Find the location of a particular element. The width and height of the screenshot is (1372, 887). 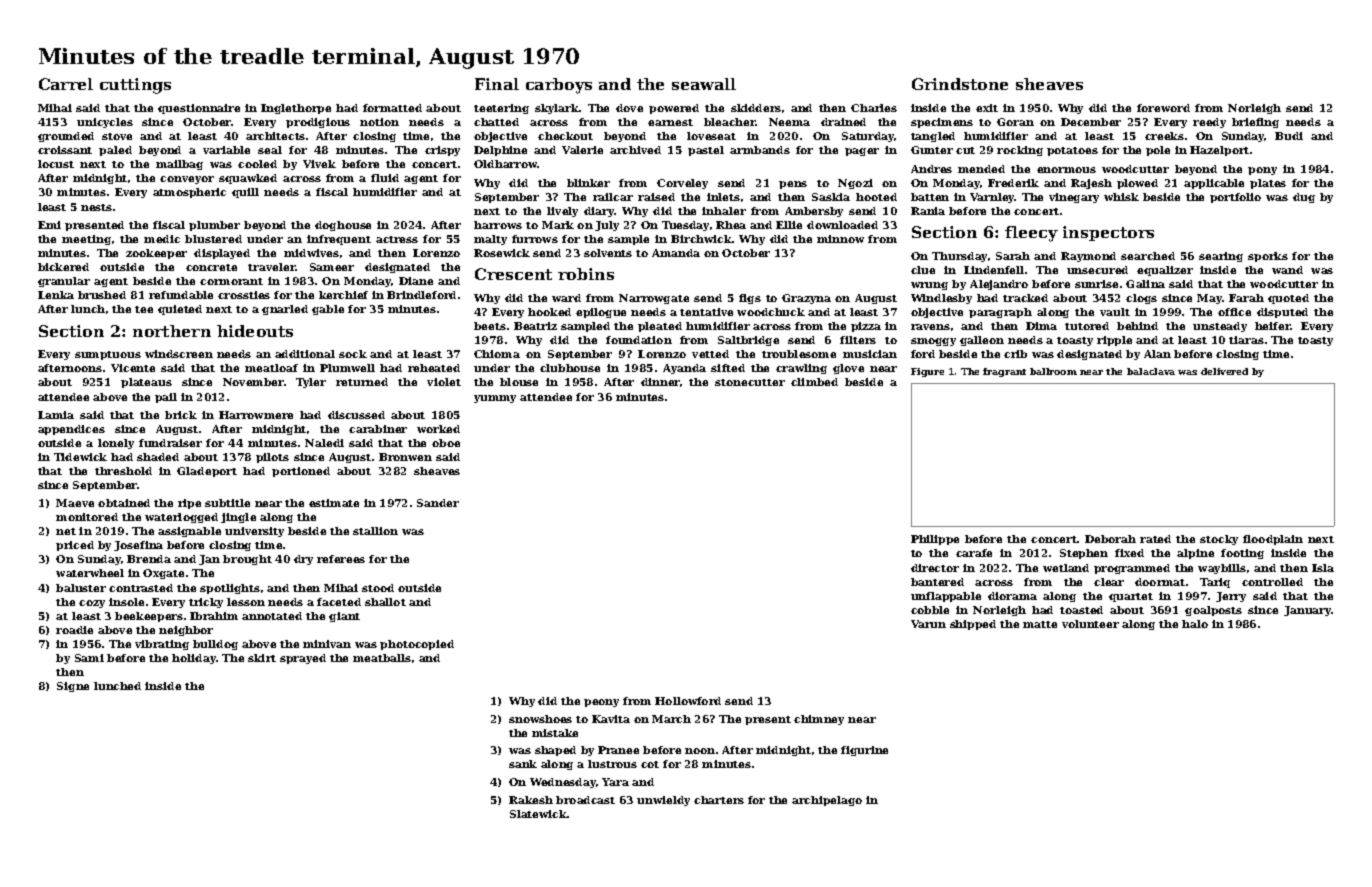

Lamia is located at coordinates (56, 415).
